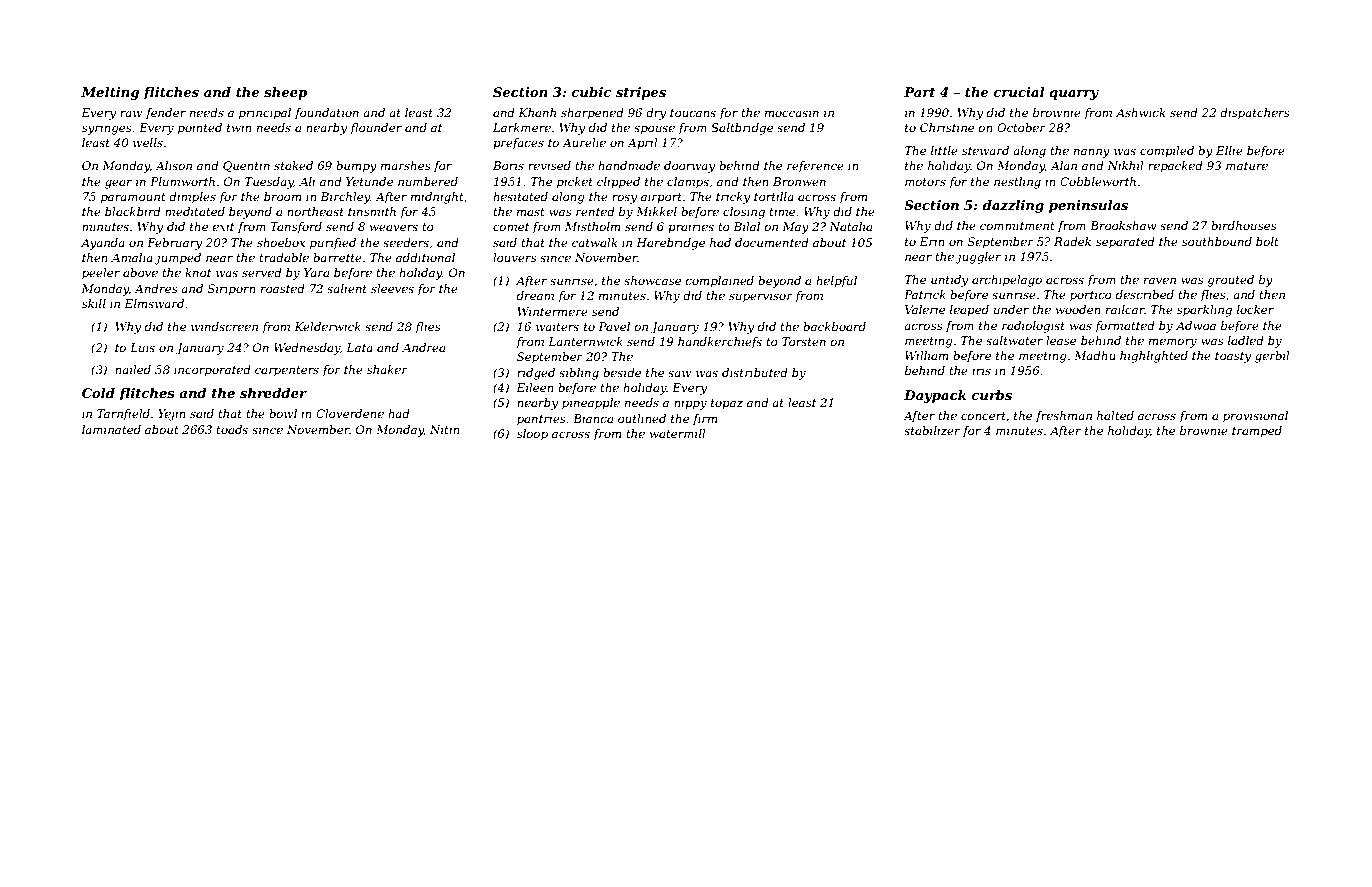  What do you see at coordinates (515, 257) in the screenshot?
I see `louvers` at bounding box center [515, 257].
